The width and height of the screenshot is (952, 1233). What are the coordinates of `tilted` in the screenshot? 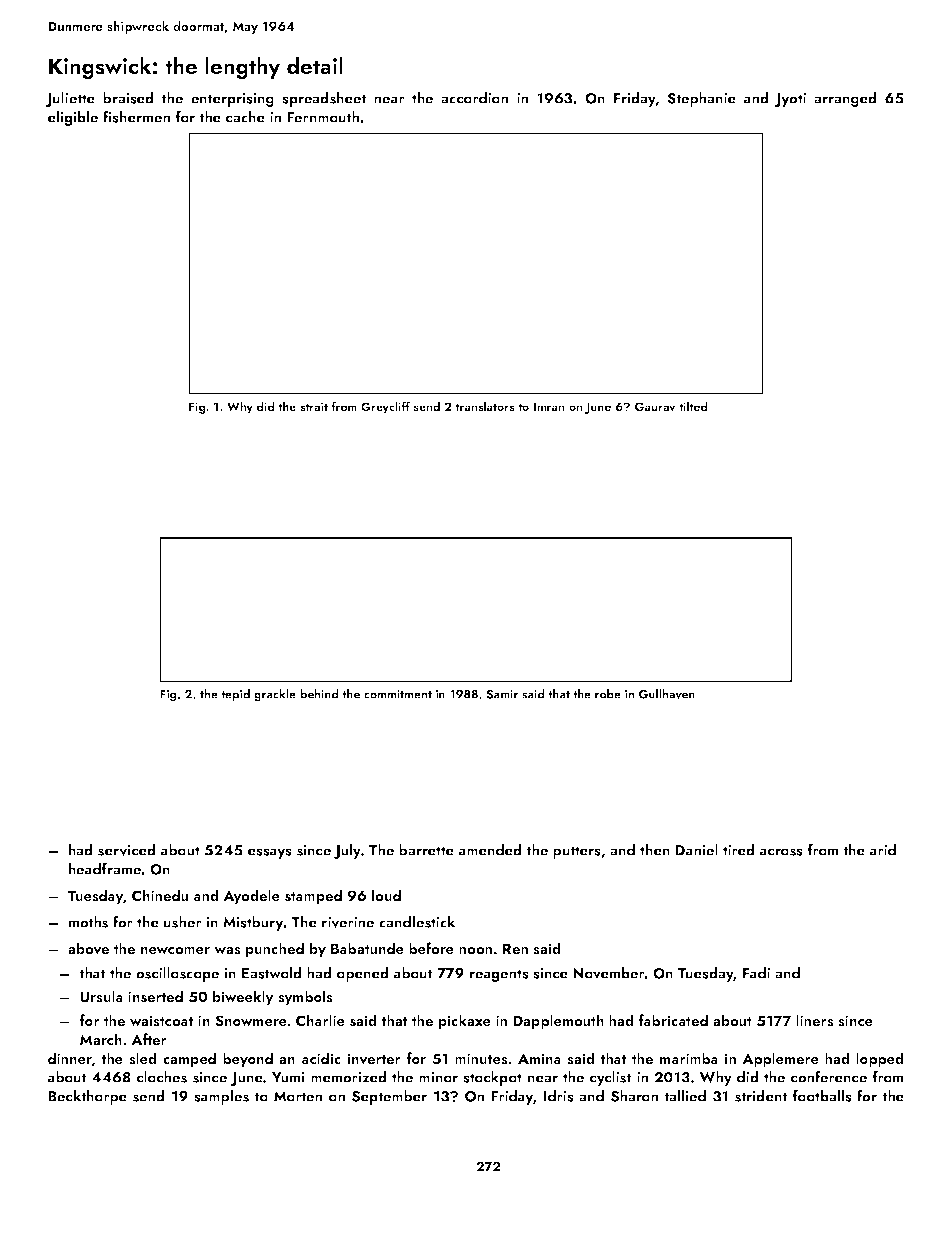 It's located at (693, 406).
